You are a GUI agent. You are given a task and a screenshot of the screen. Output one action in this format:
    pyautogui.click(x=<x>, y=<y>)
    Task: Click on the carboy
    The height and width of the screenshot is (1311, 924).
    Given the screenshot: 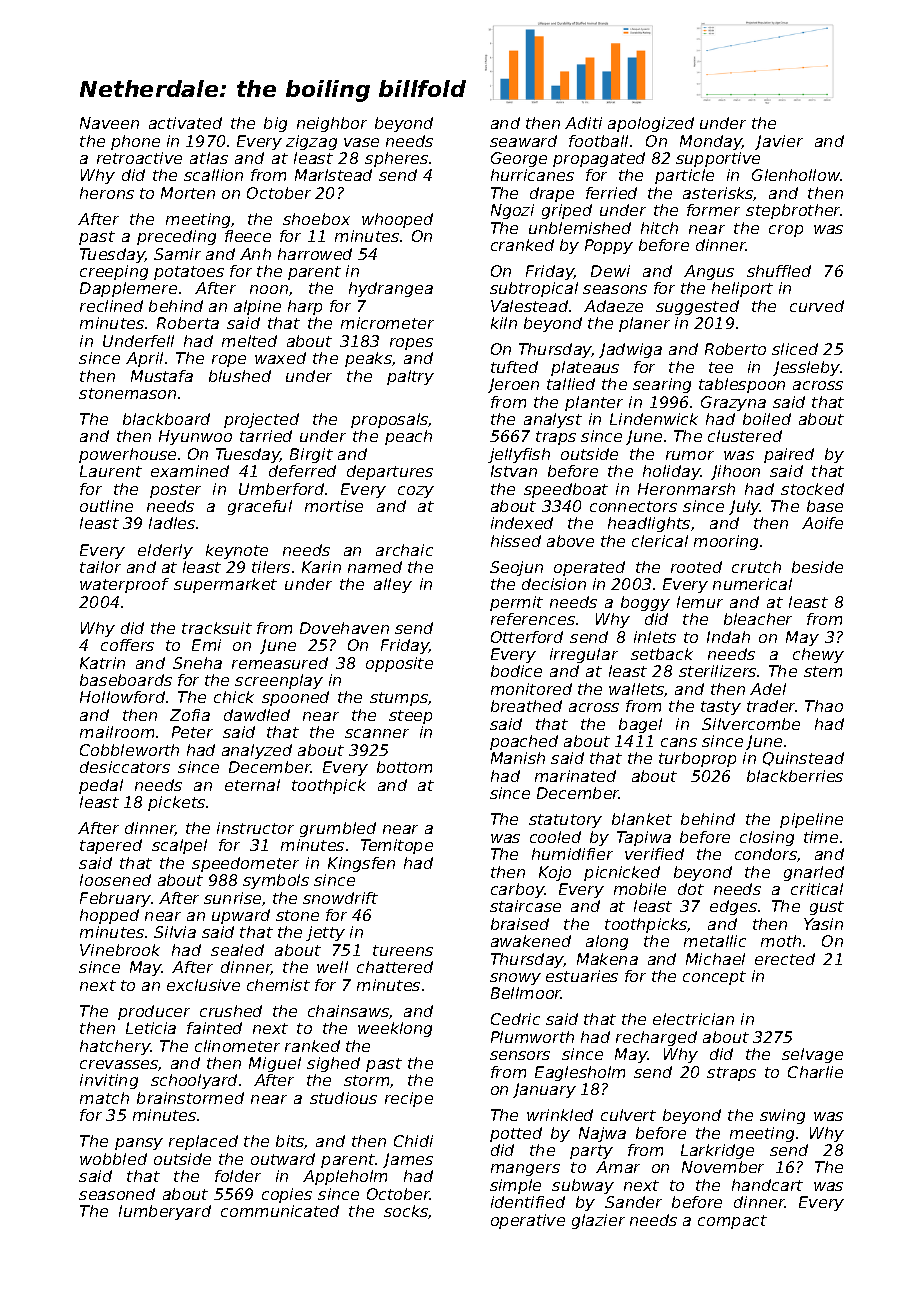 What is the action you would take?
    pyautogui.click(x=518, y=890)
